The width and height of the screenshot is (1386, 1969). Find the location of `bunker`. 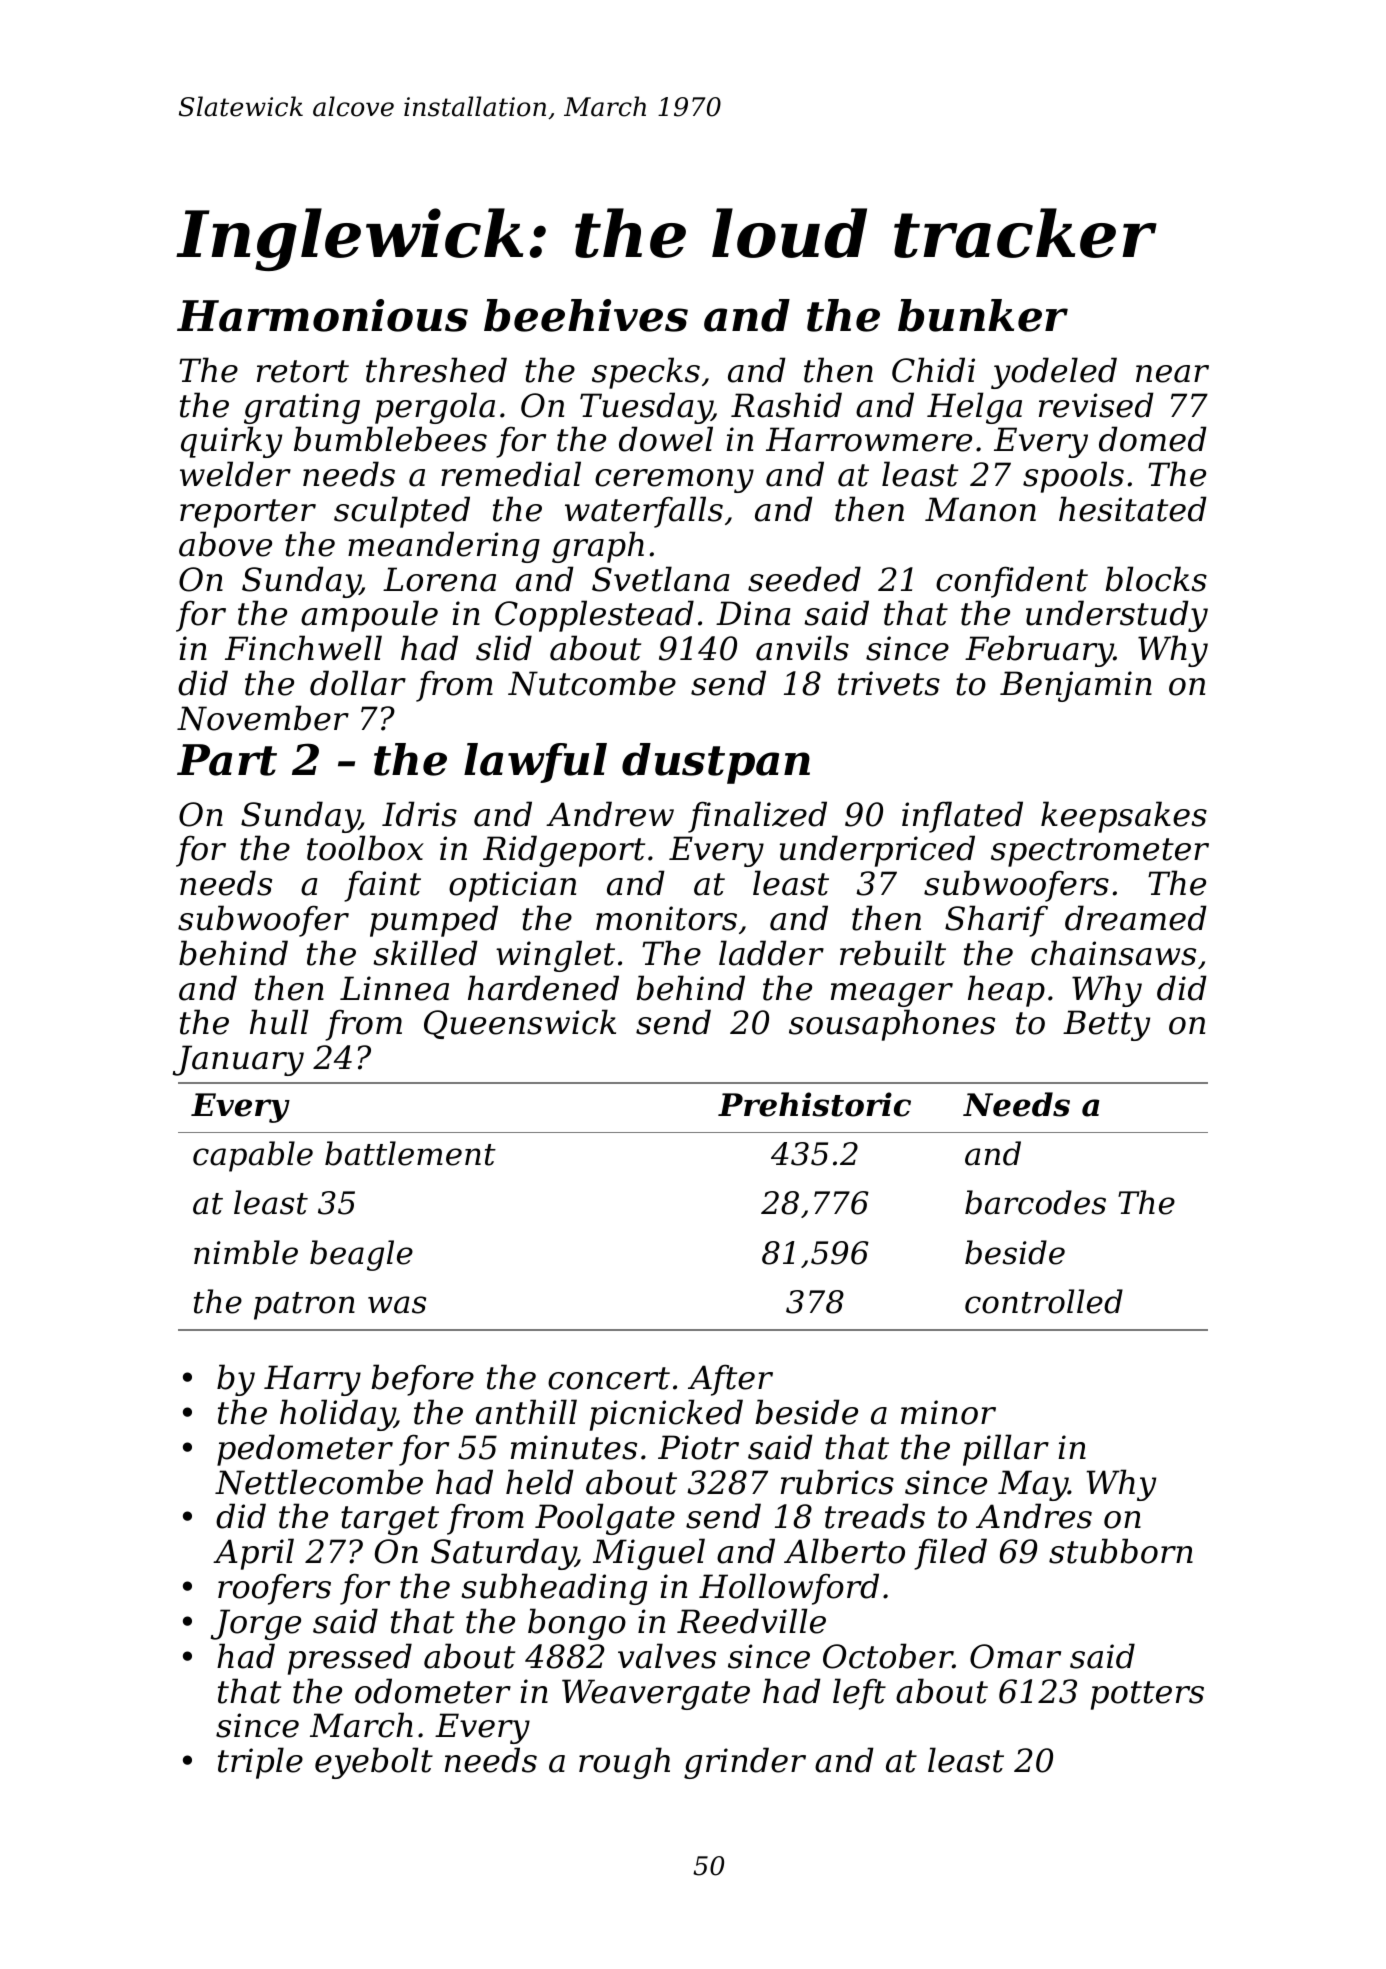

bunker is located at coordinates (983, 315).
